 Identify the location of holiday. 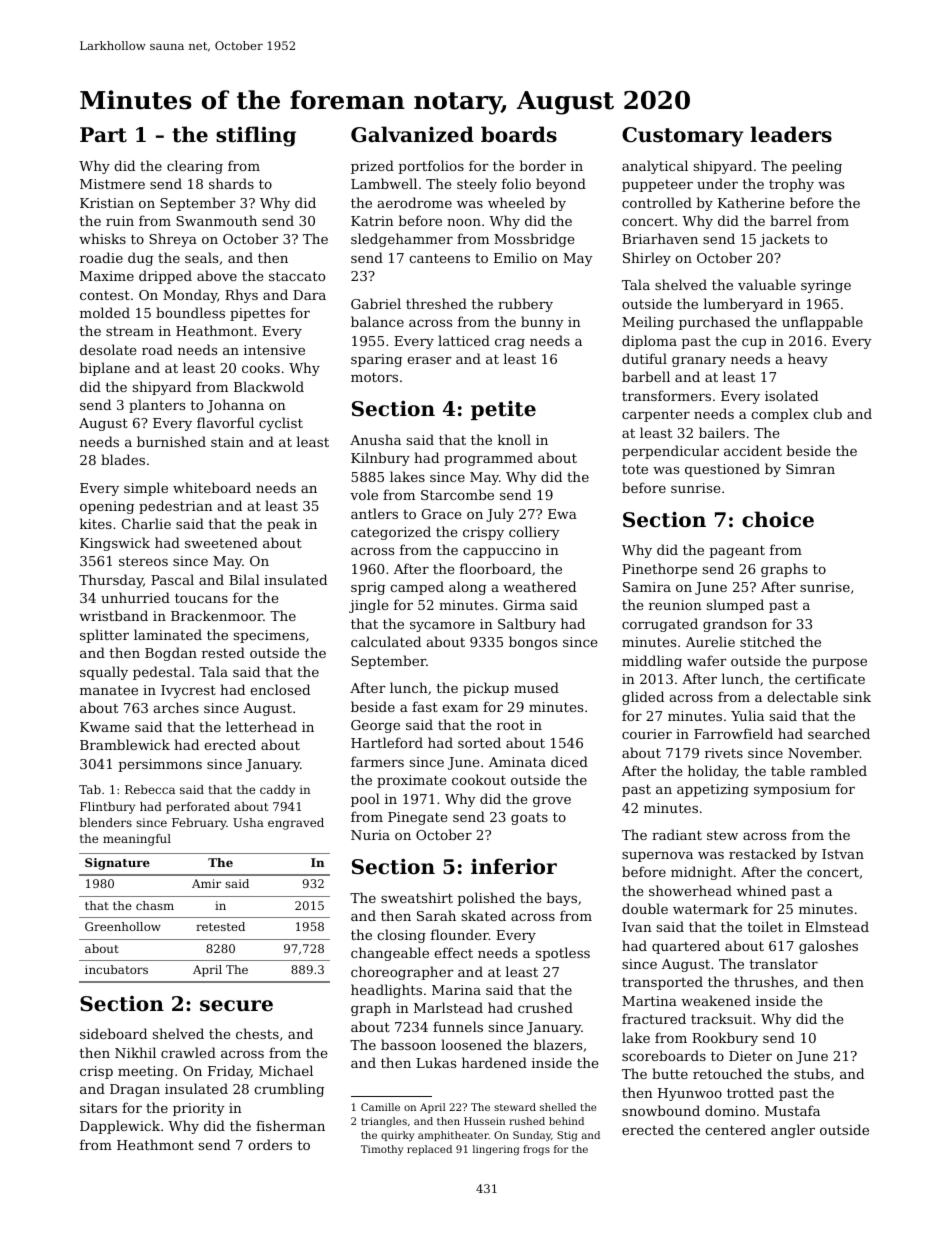
(712, 772).
